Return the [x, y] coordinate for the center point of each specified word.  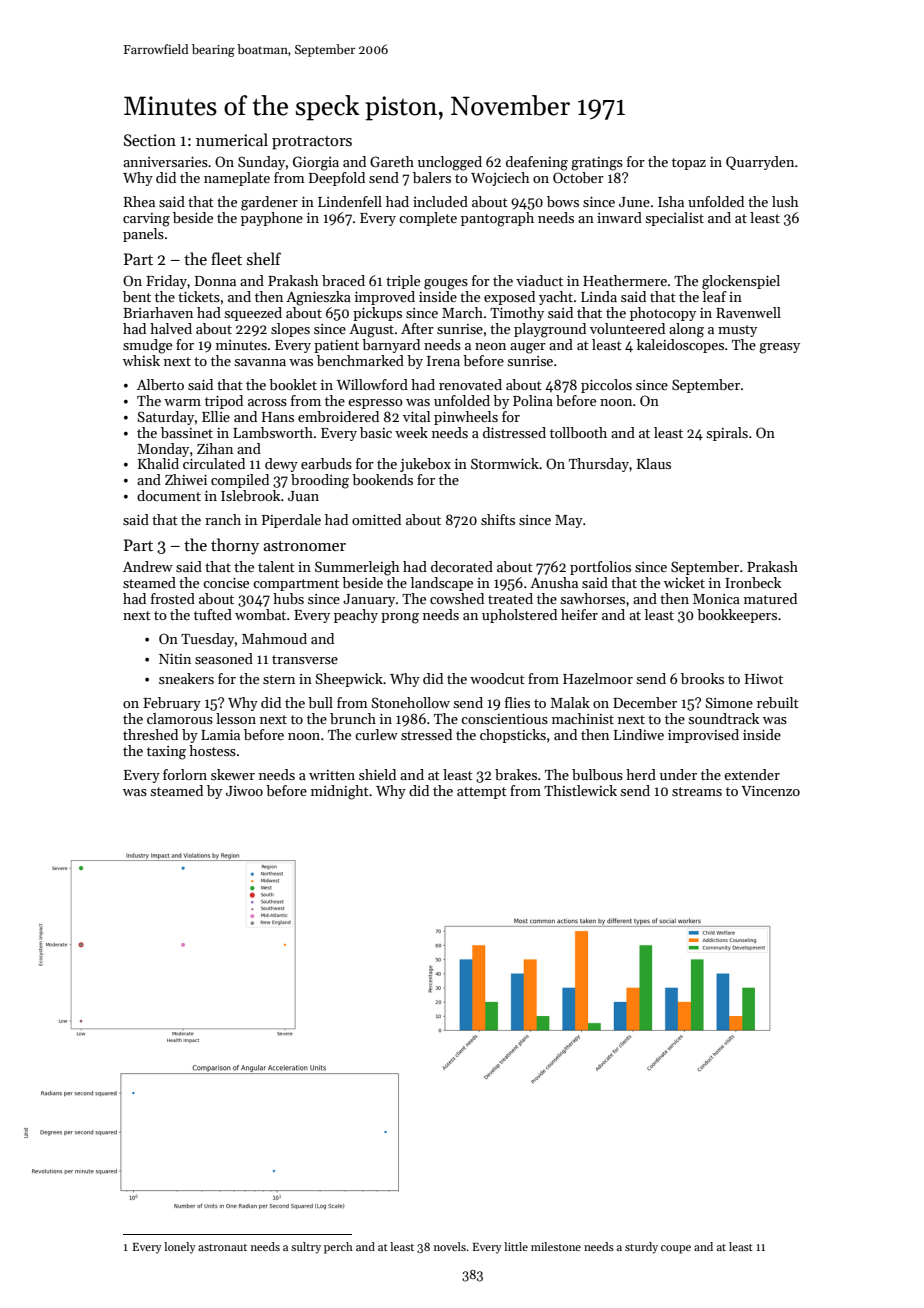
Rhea [139, 201]
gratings [597, 164]
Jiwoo [244, 791]
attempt [482, 793]
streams [697, 791]
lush [785, 201]
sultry [306, 1248]
